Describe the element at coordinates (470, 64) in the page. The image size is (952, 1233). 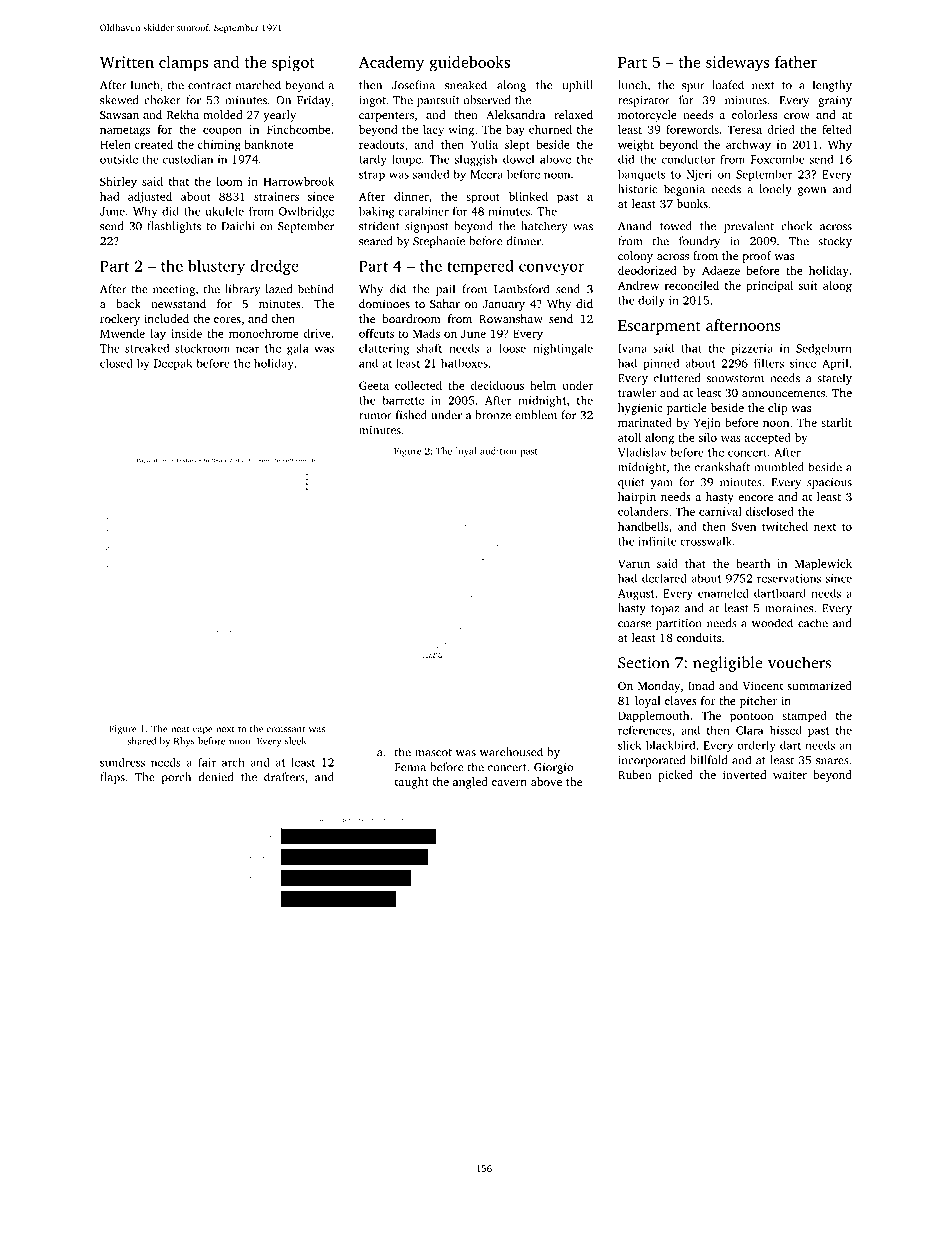
I see `guidebooks` at that location.
